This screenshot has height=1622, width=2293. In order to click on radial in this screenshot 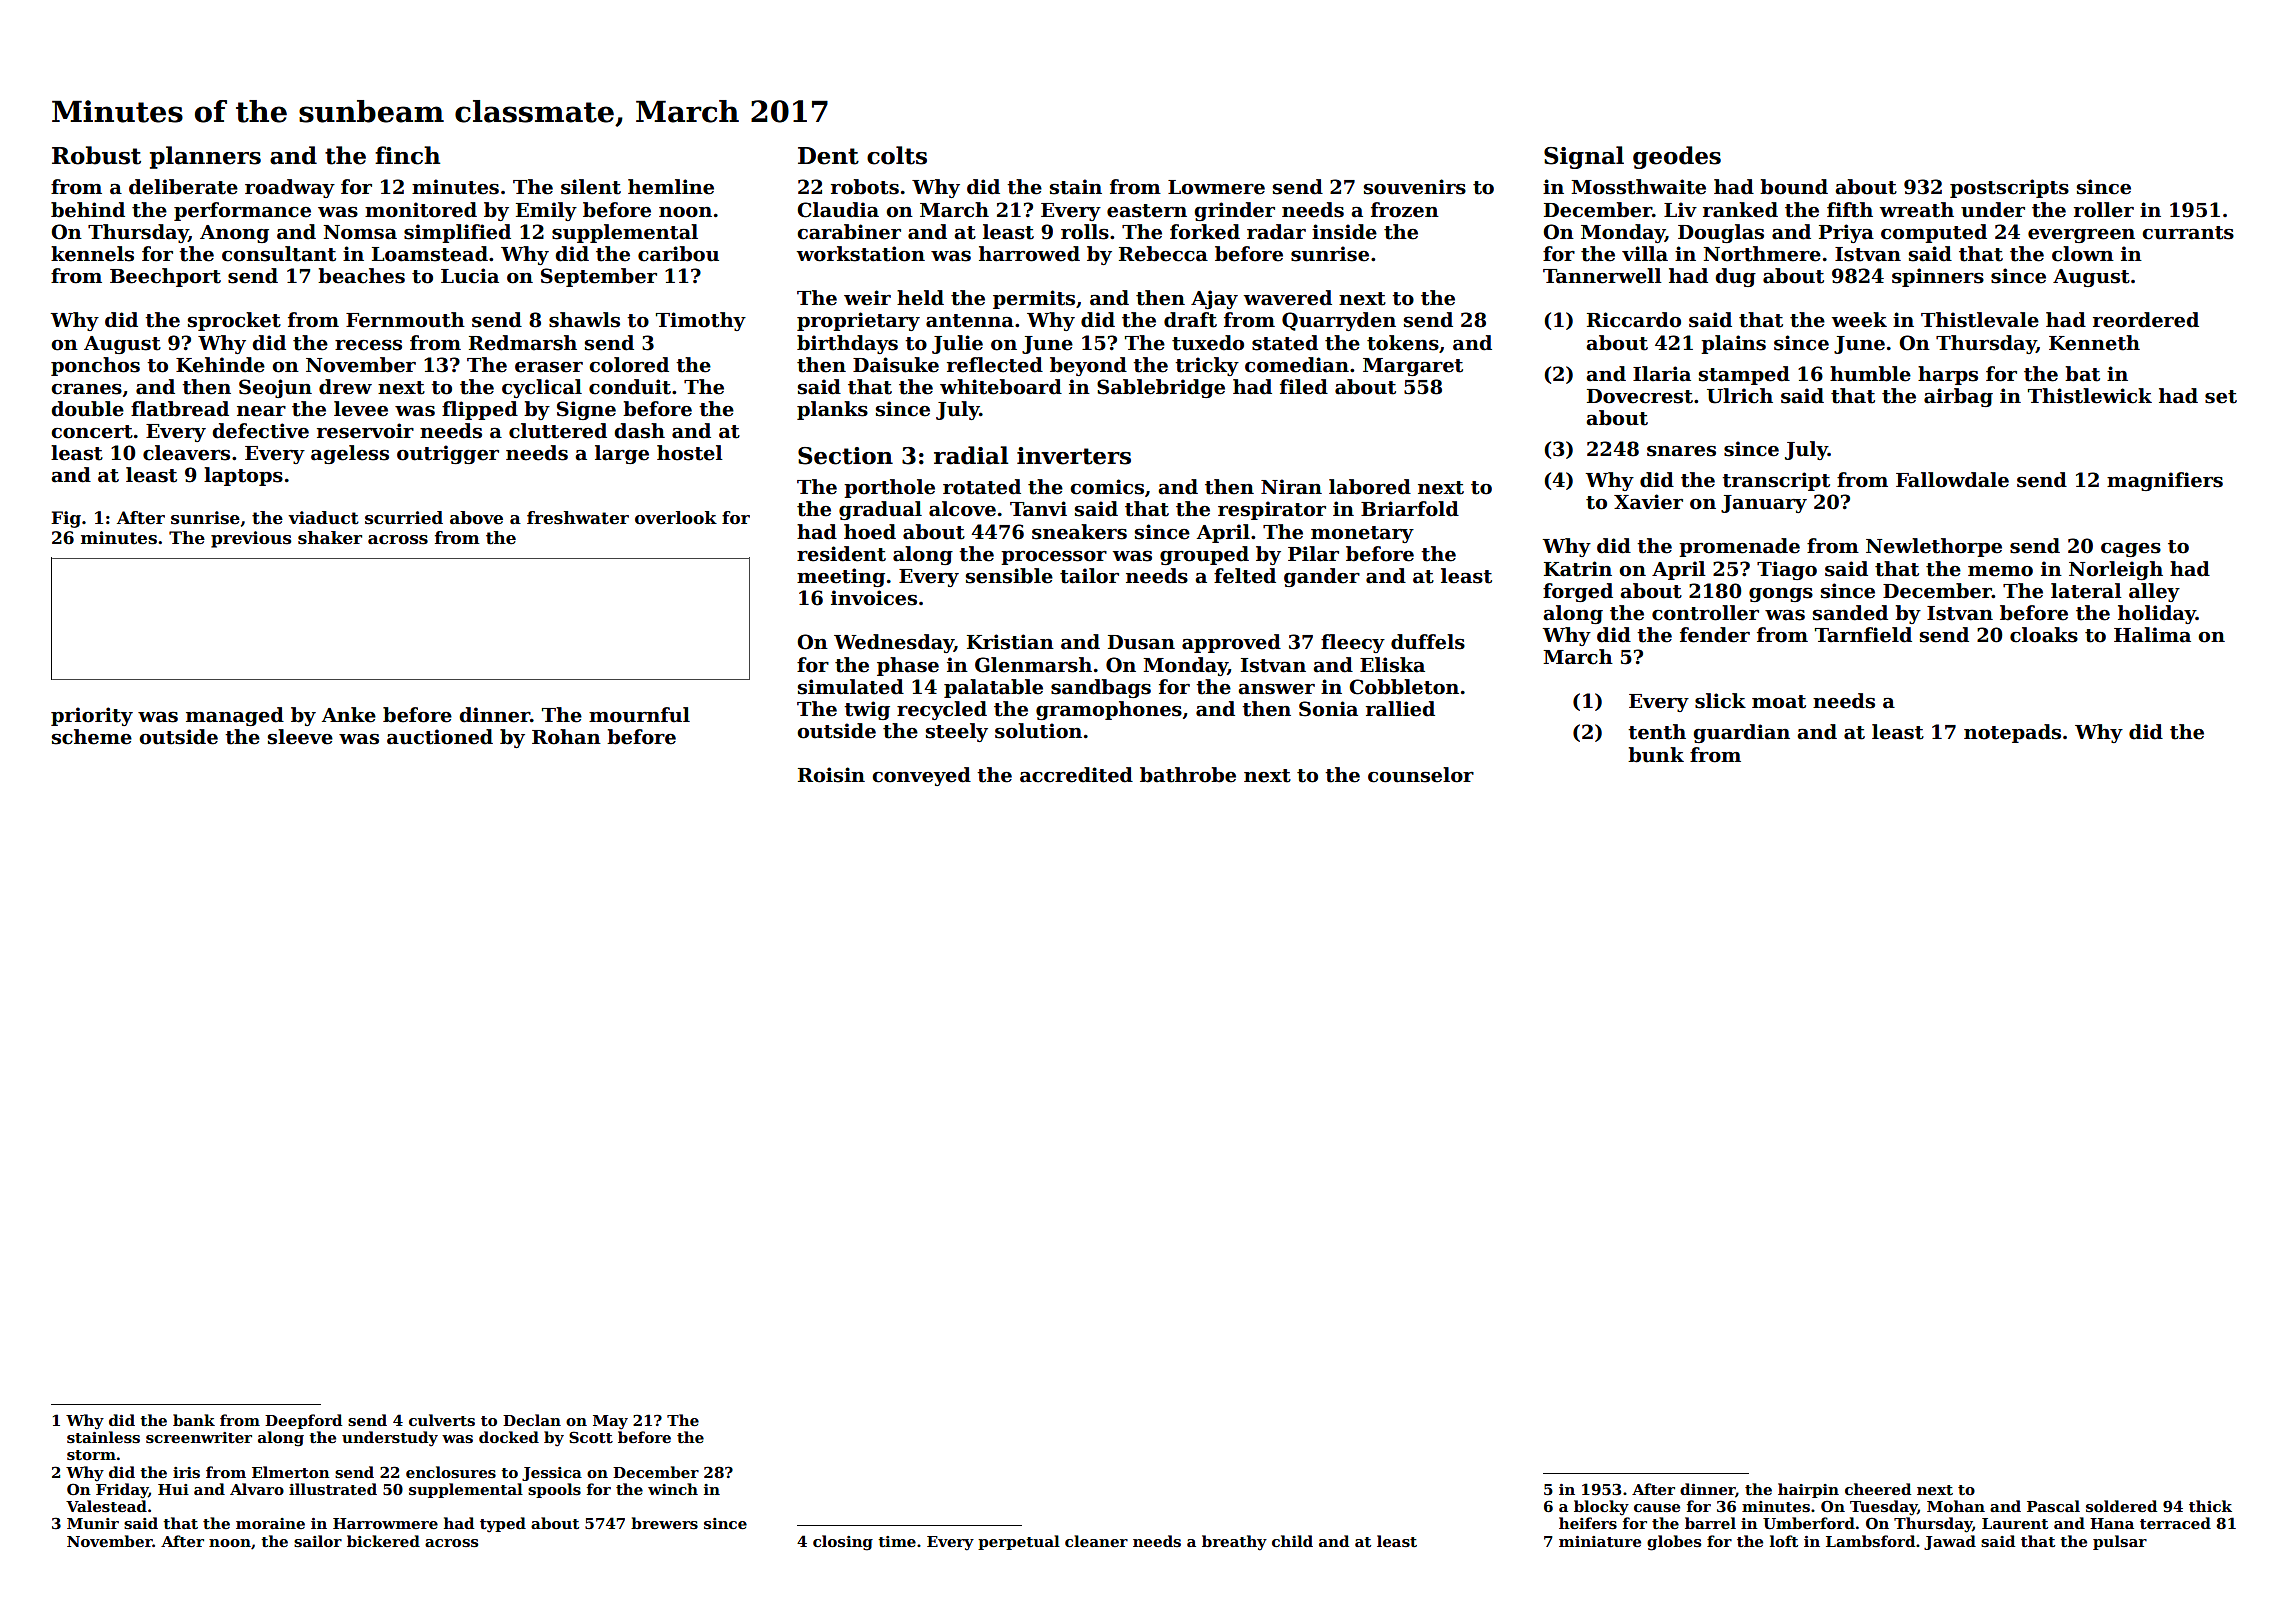, I will do `click(971, 455)`.
